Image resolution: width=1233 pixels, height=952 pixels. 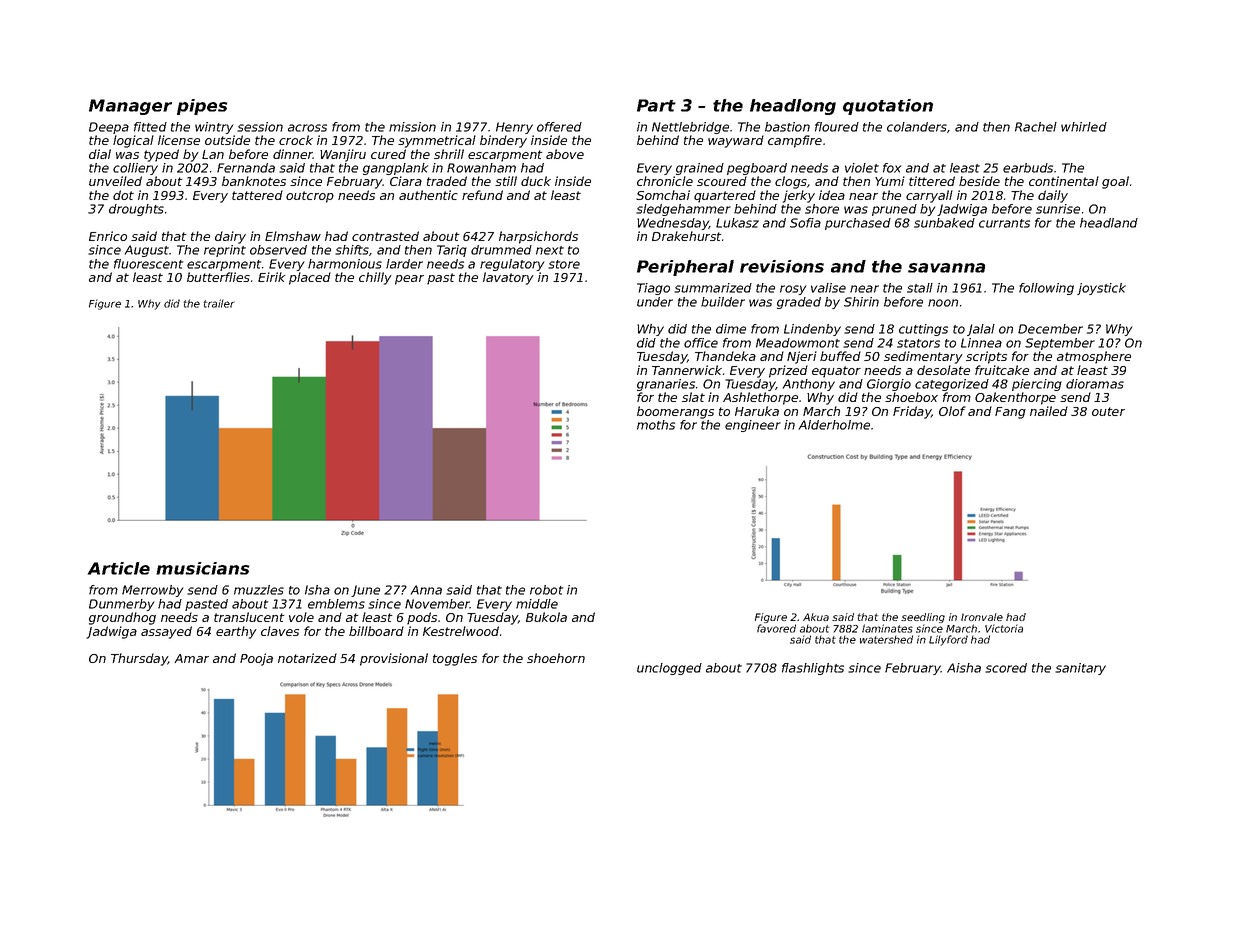 What do you see at coordinates (394, 659) in the image?
I see `provisional` at bounding box center [394, 659].
